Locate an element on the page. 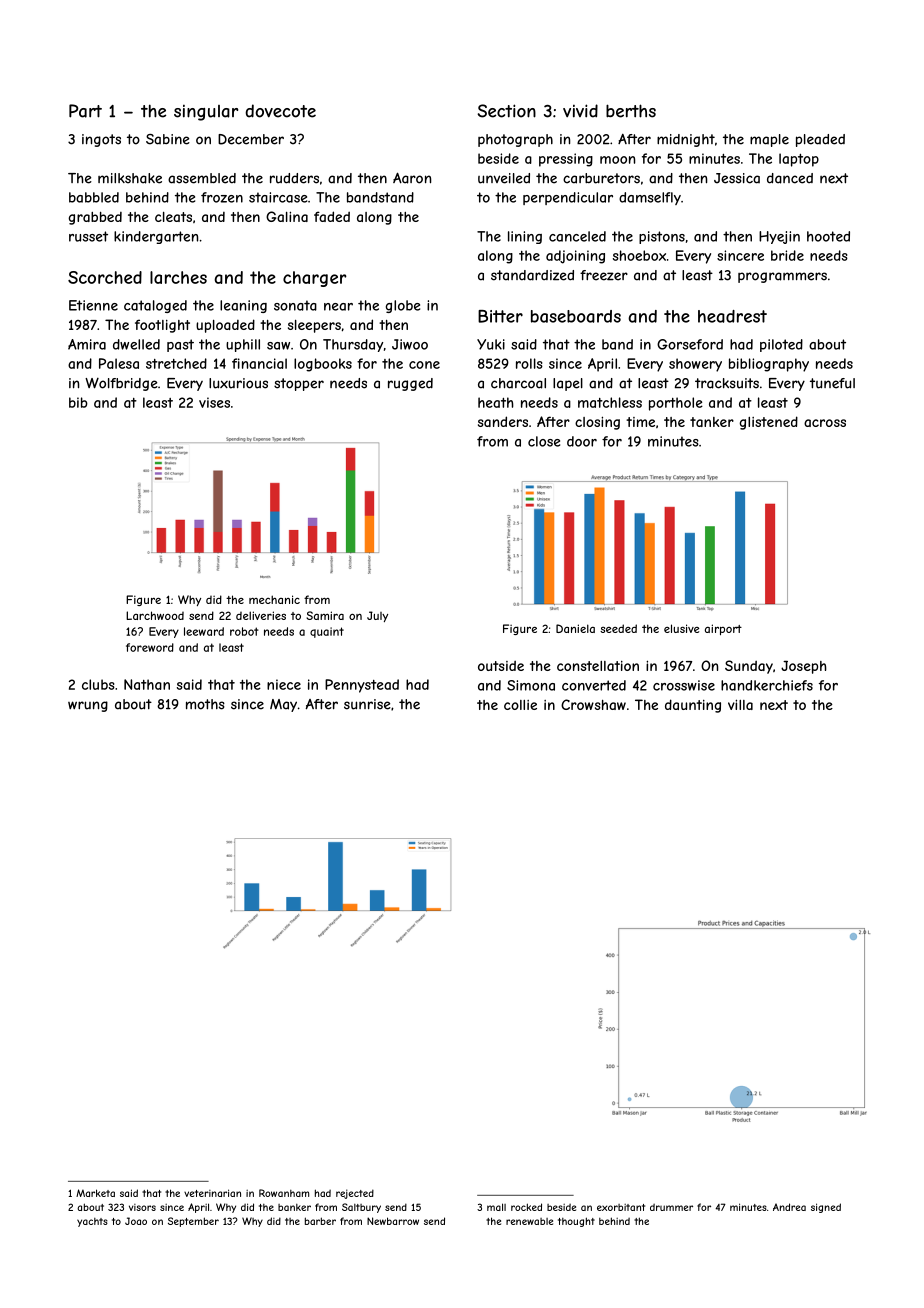  Newbarrow is located at coordinates (393, 1221).
